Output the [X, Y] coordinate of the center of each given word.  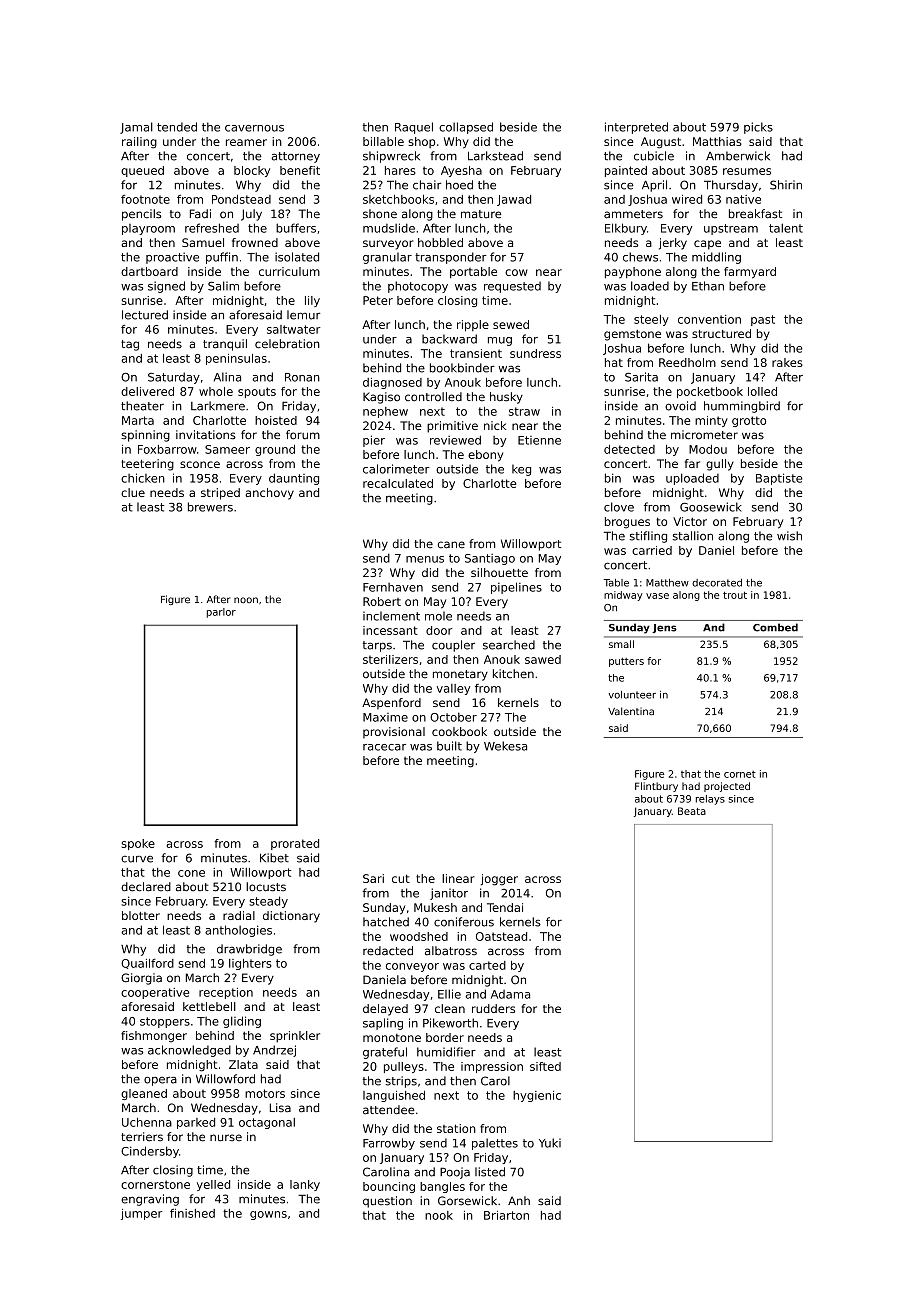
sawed [543, 659]
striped [220, 494]
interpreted [636, 128]
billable [383, 141]
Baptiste [779, 479]
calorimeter [396, 469]
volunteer [632, 695]
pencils [141, 215]
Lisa [280, 1108]
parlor [221, 613]
